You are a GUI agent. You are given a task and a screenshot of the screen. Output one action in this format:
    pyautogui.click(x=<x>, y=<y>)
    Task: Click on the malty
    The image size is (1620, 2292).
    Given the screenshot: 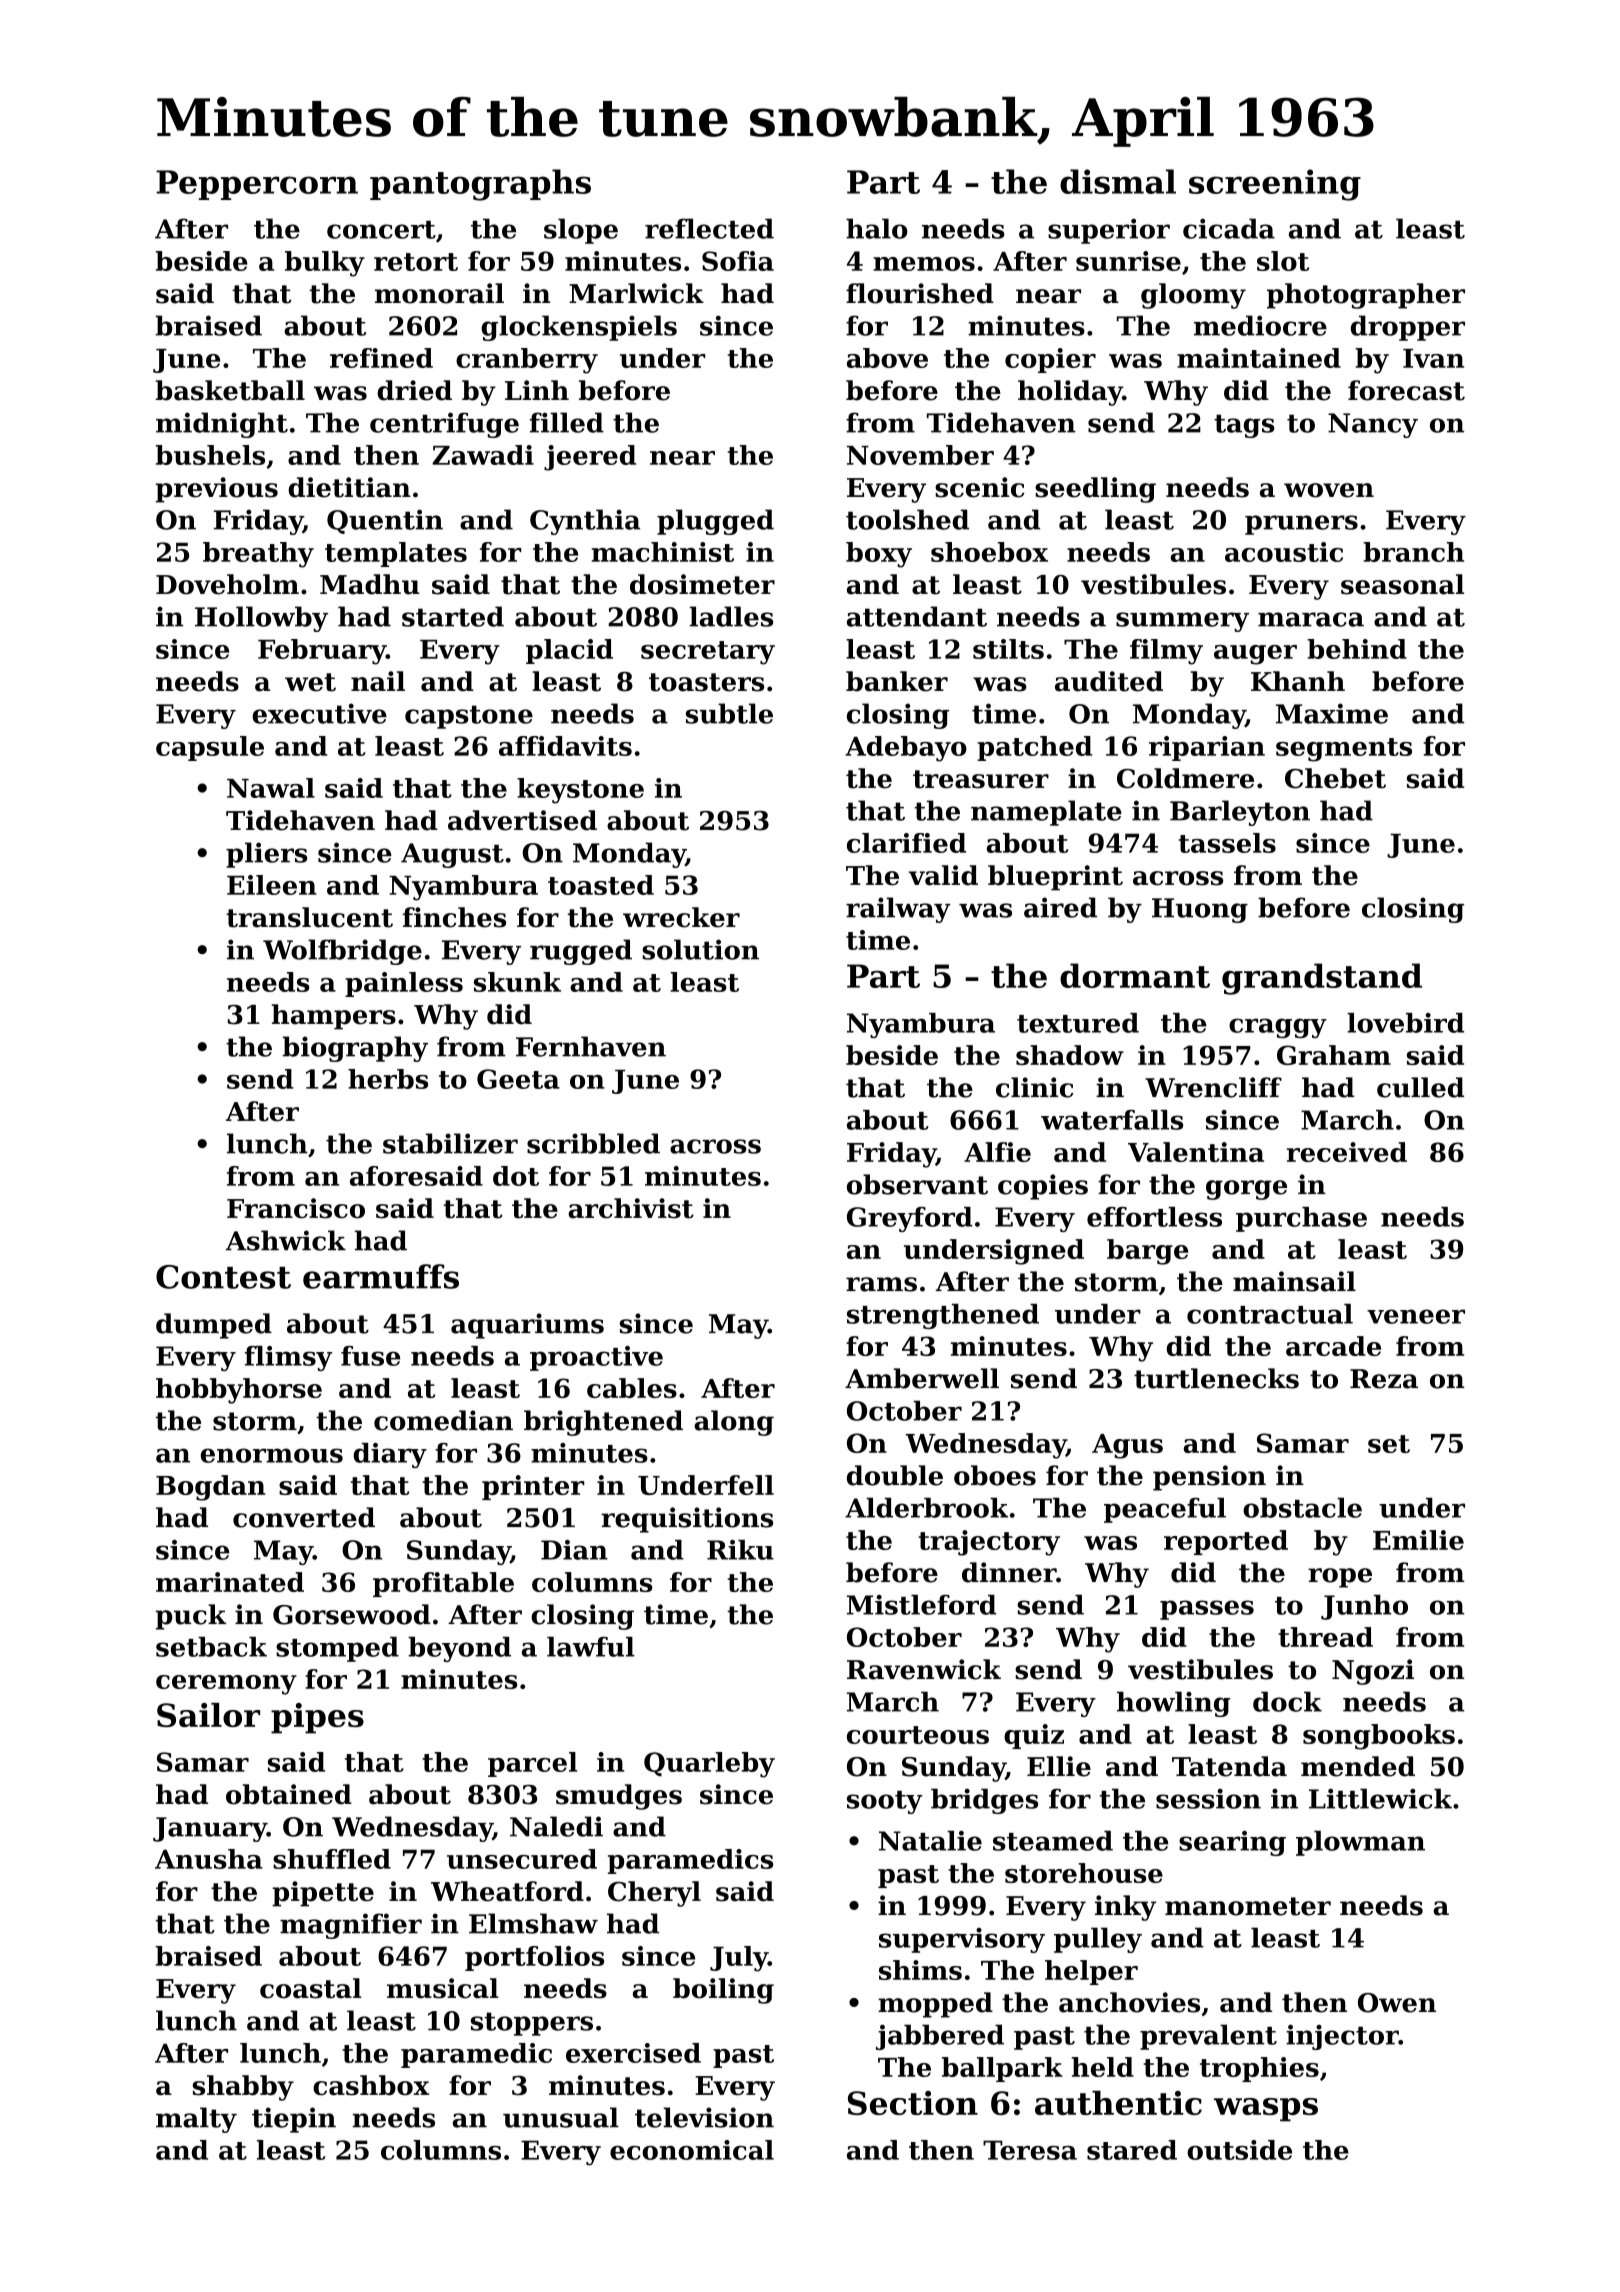 What is the action you would take?
    pyautogui.click(x=196, y=2120)
